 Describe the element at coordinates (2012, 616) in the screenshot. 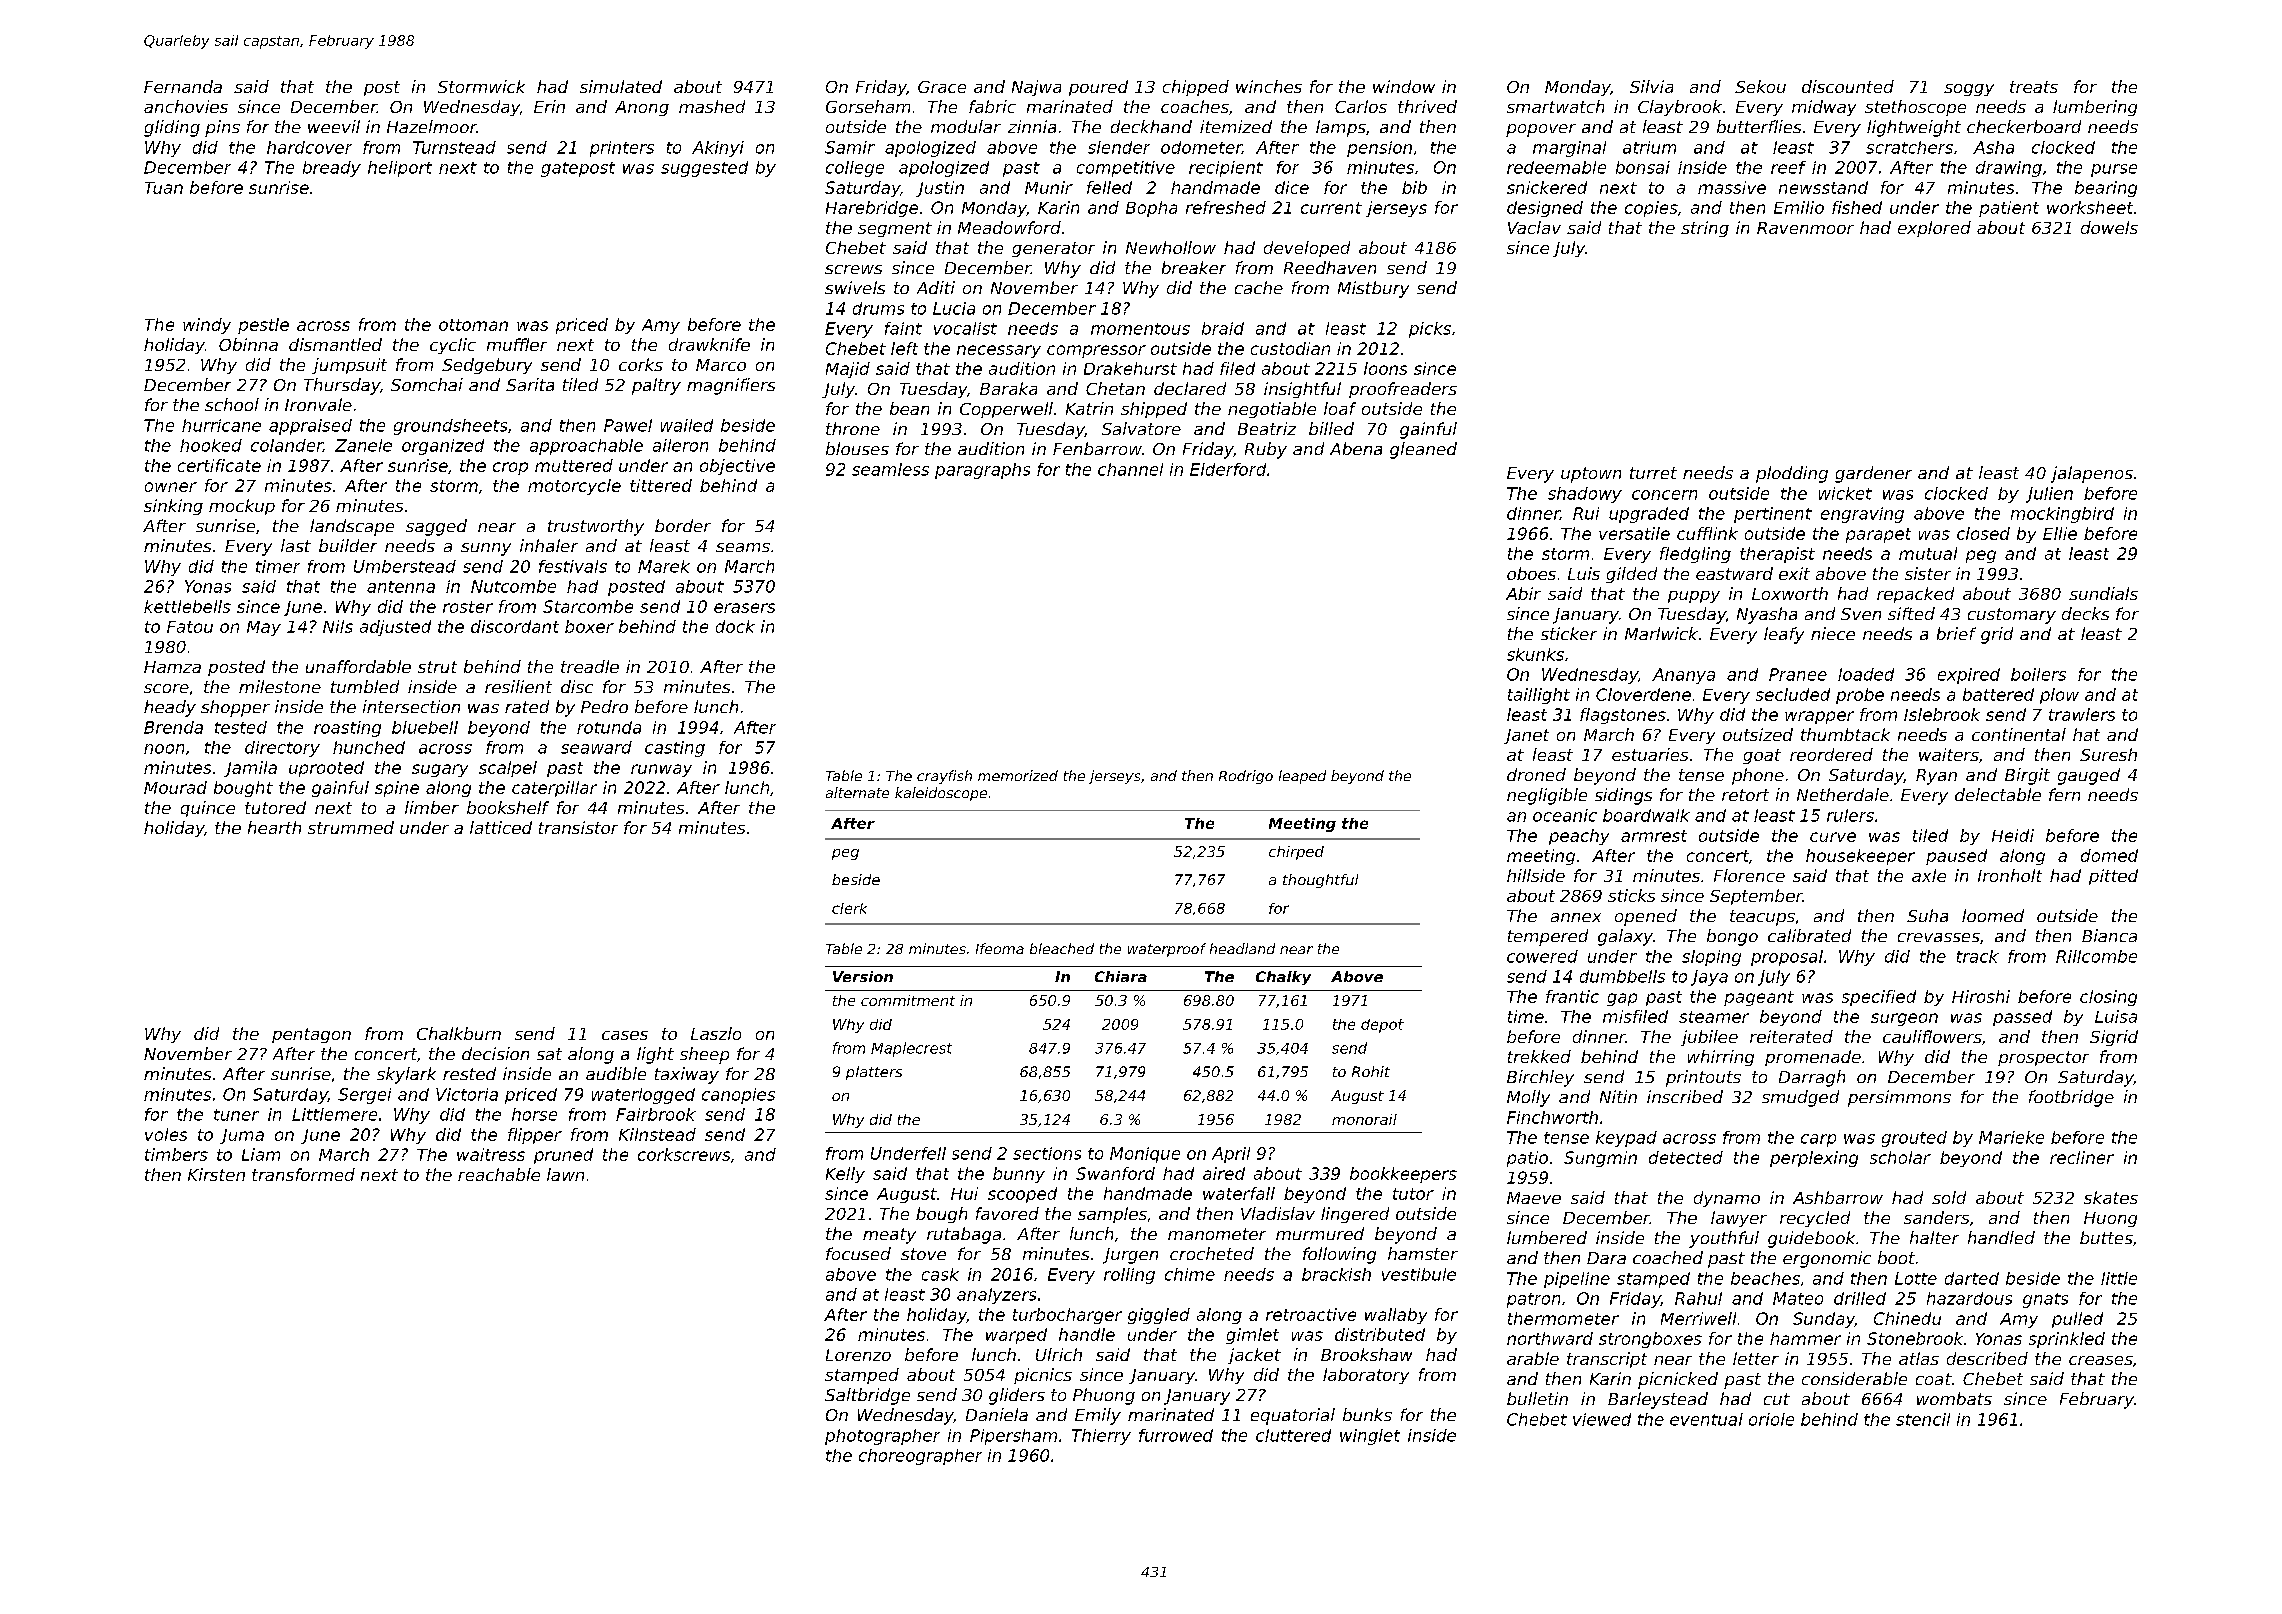

I see `customary` at that location.
